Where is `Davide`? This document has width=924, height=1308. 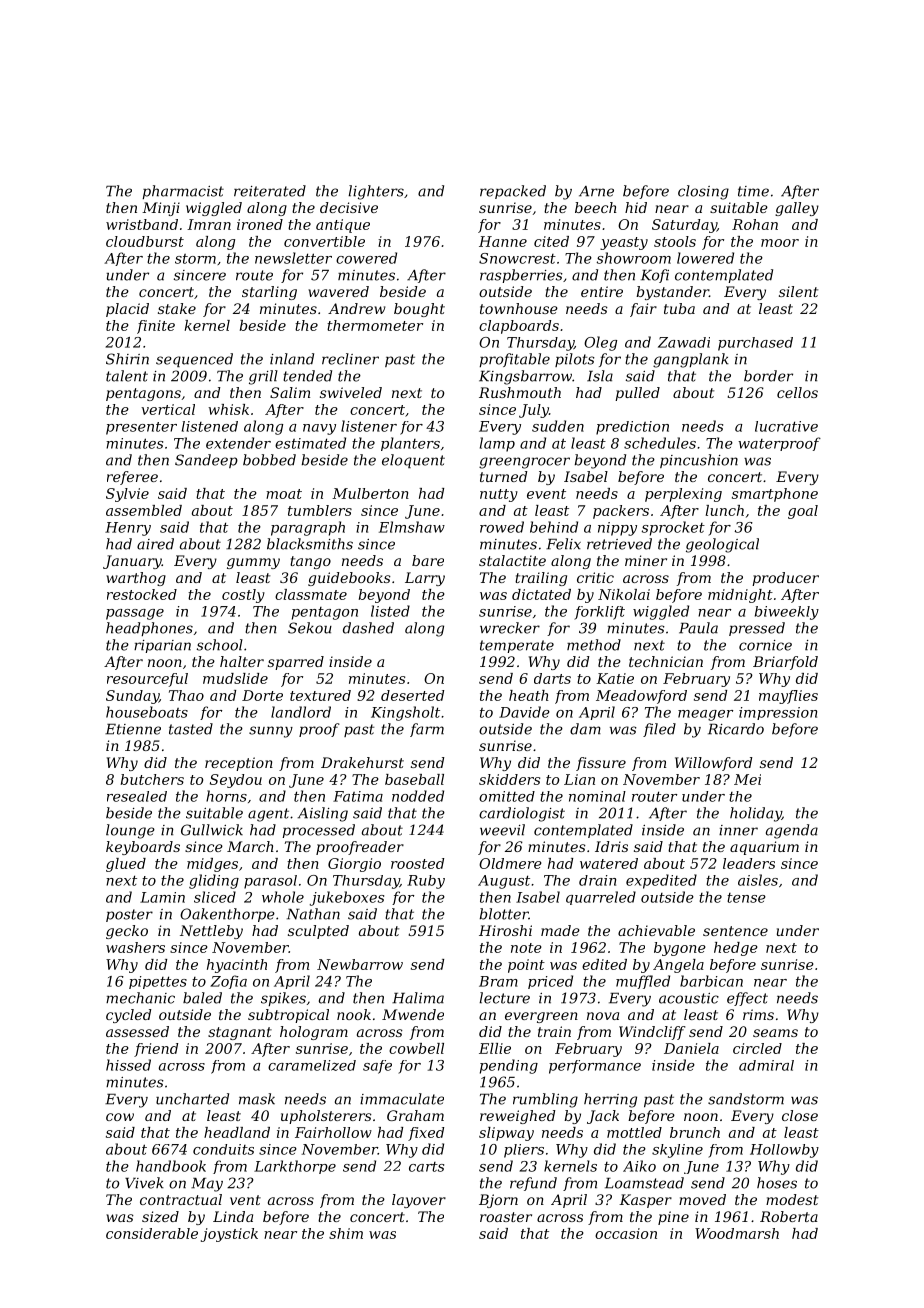 Davide is located at coordinates (524, 712).
